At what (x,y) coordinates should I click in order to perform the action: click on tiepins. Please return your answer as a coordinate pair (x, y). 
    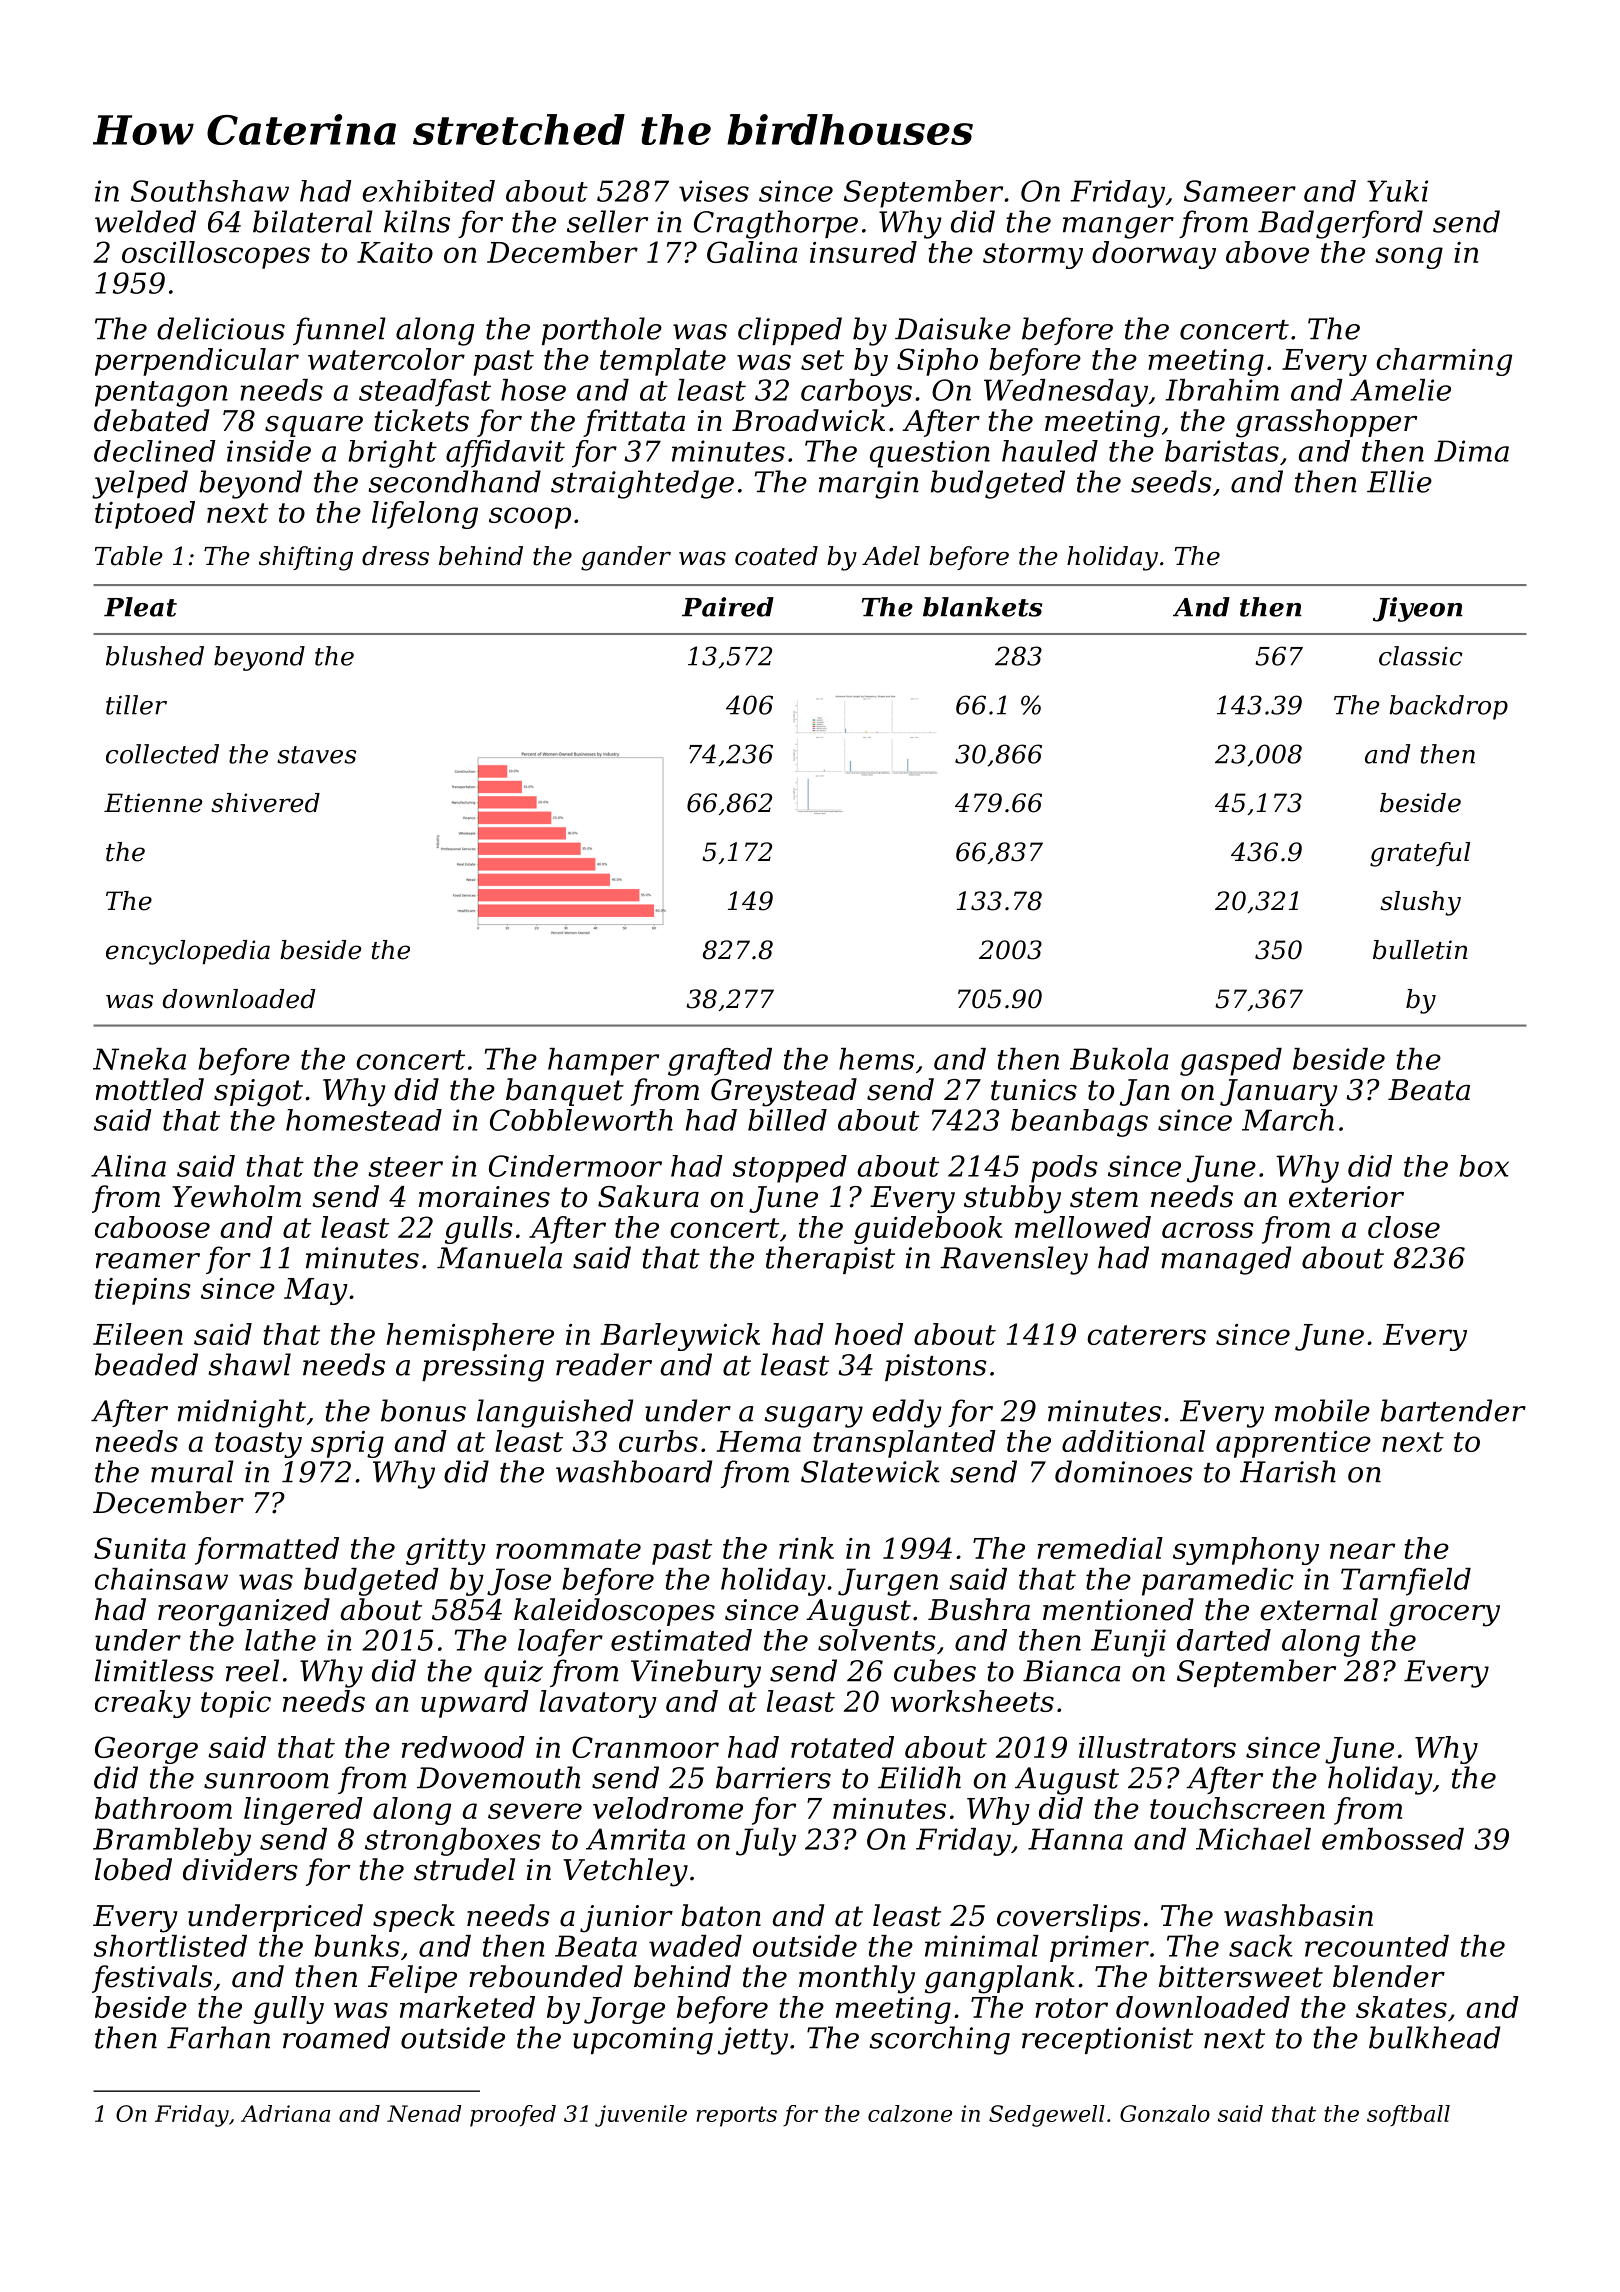
    Looking at the image, I should click on (143, 1291).
